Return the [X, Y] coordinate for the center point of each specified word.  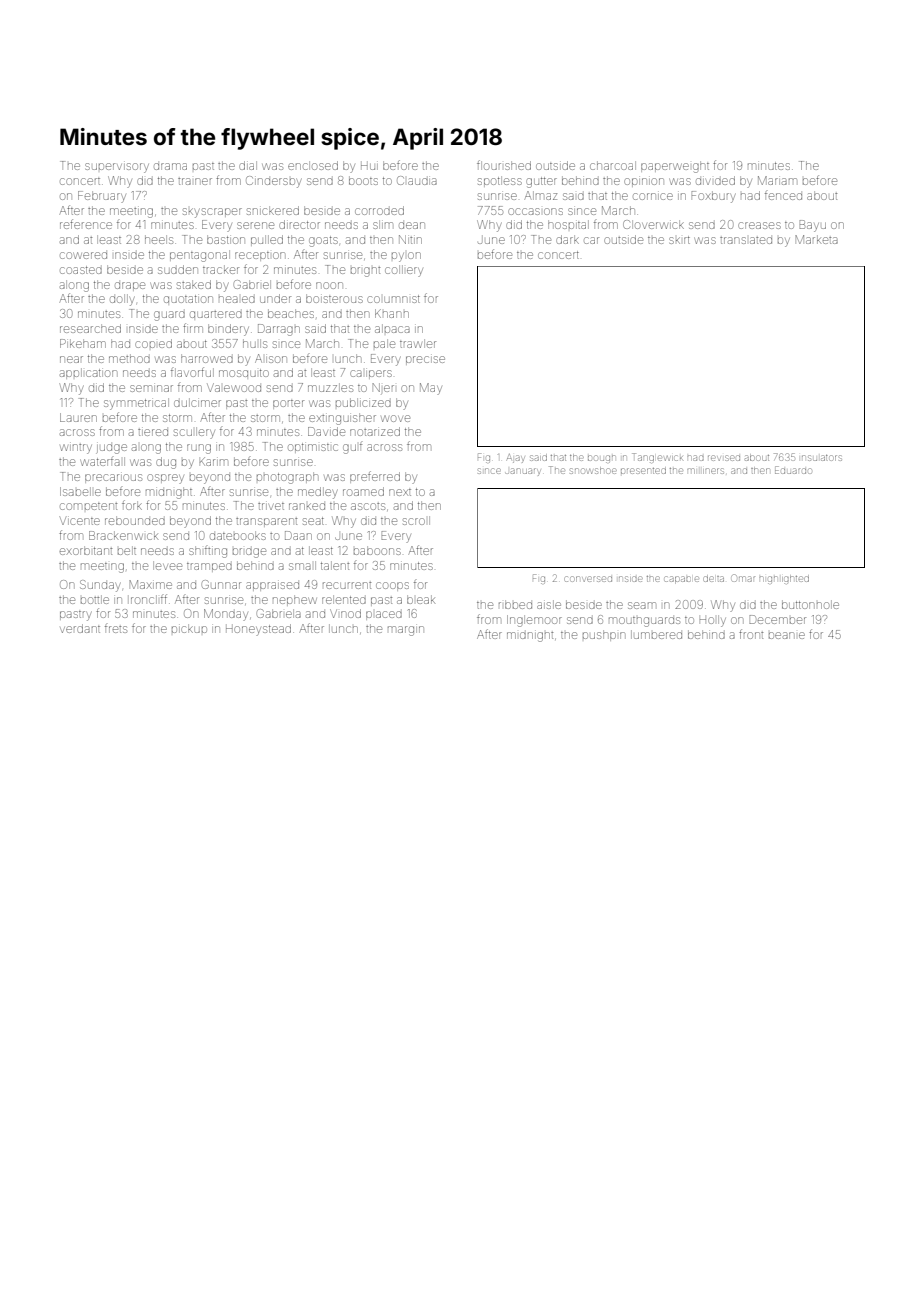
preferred [375, 477]
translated [746, 240]
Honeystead [258, 630]
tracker [221, 269]
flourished [504, 165]
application [88, 373]
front [751, 634]
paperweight [675, 167]
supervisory [117, 168]
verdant [80, 628]
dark [567, 239]
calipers [371, 374]
